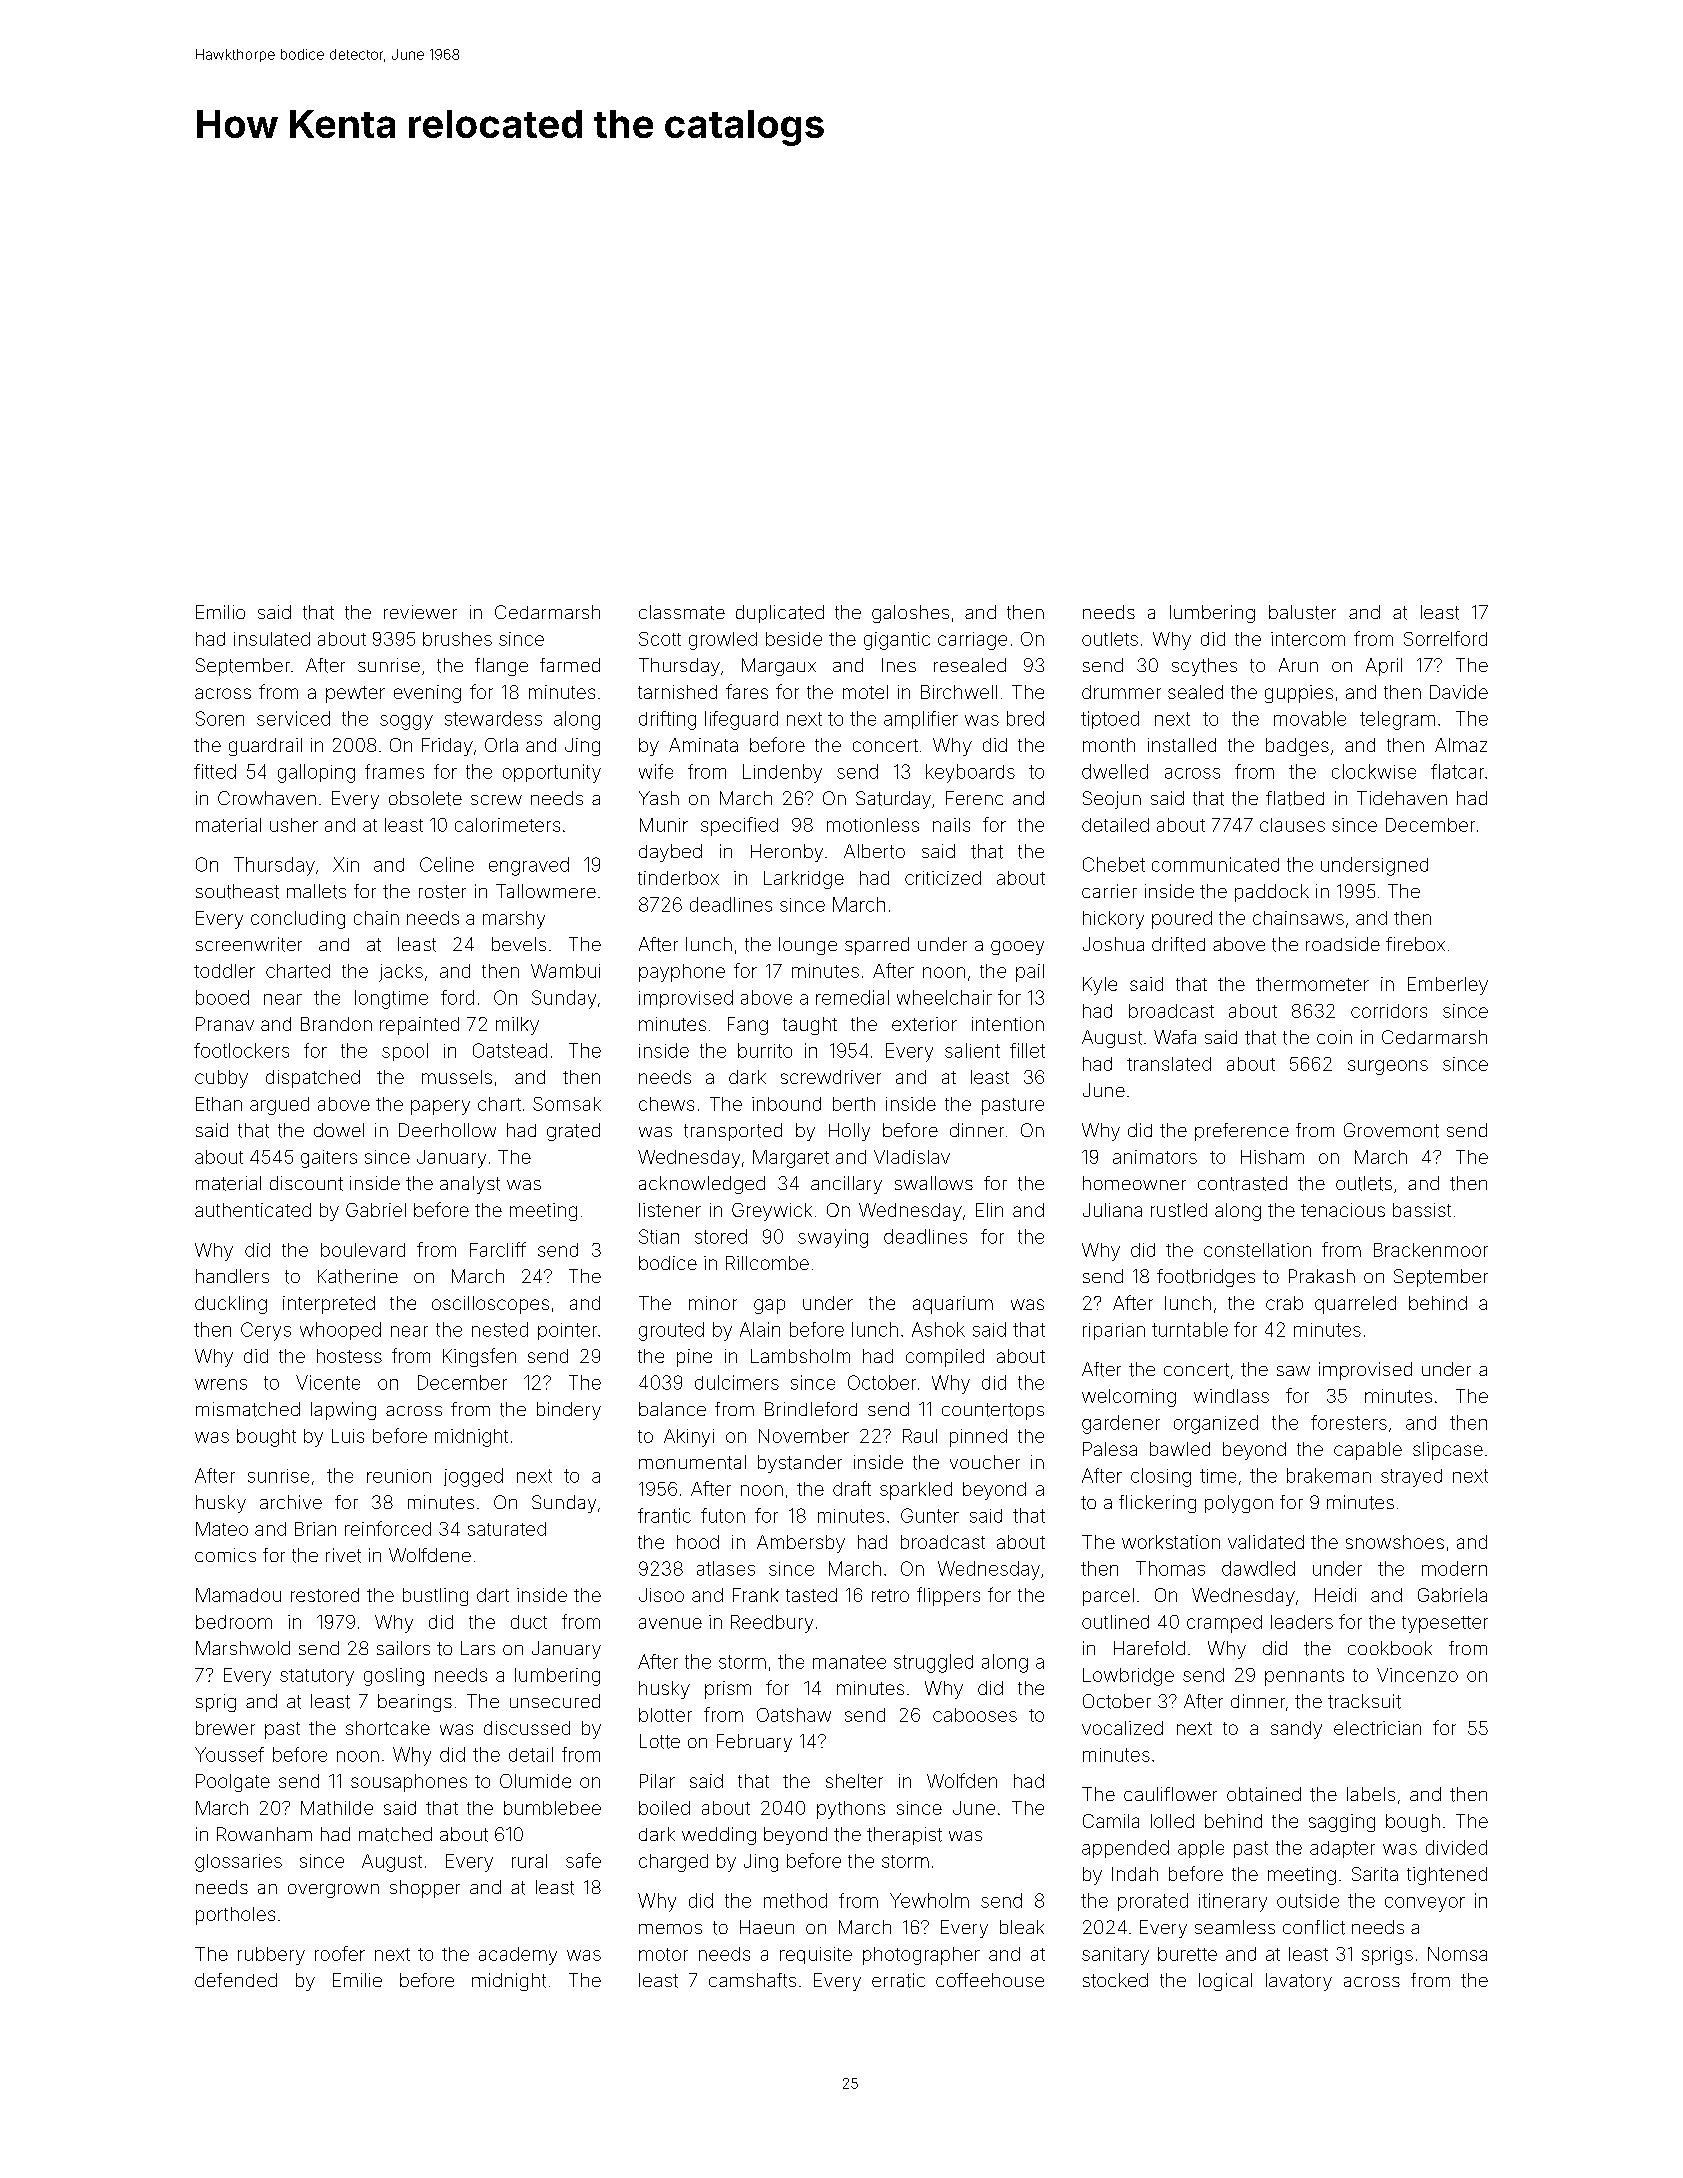 This image has width=1683, height=2178. What do you see at coordinates (833, 1238) in the image?
I see `swaying` at bounding box center [833, 1238].
